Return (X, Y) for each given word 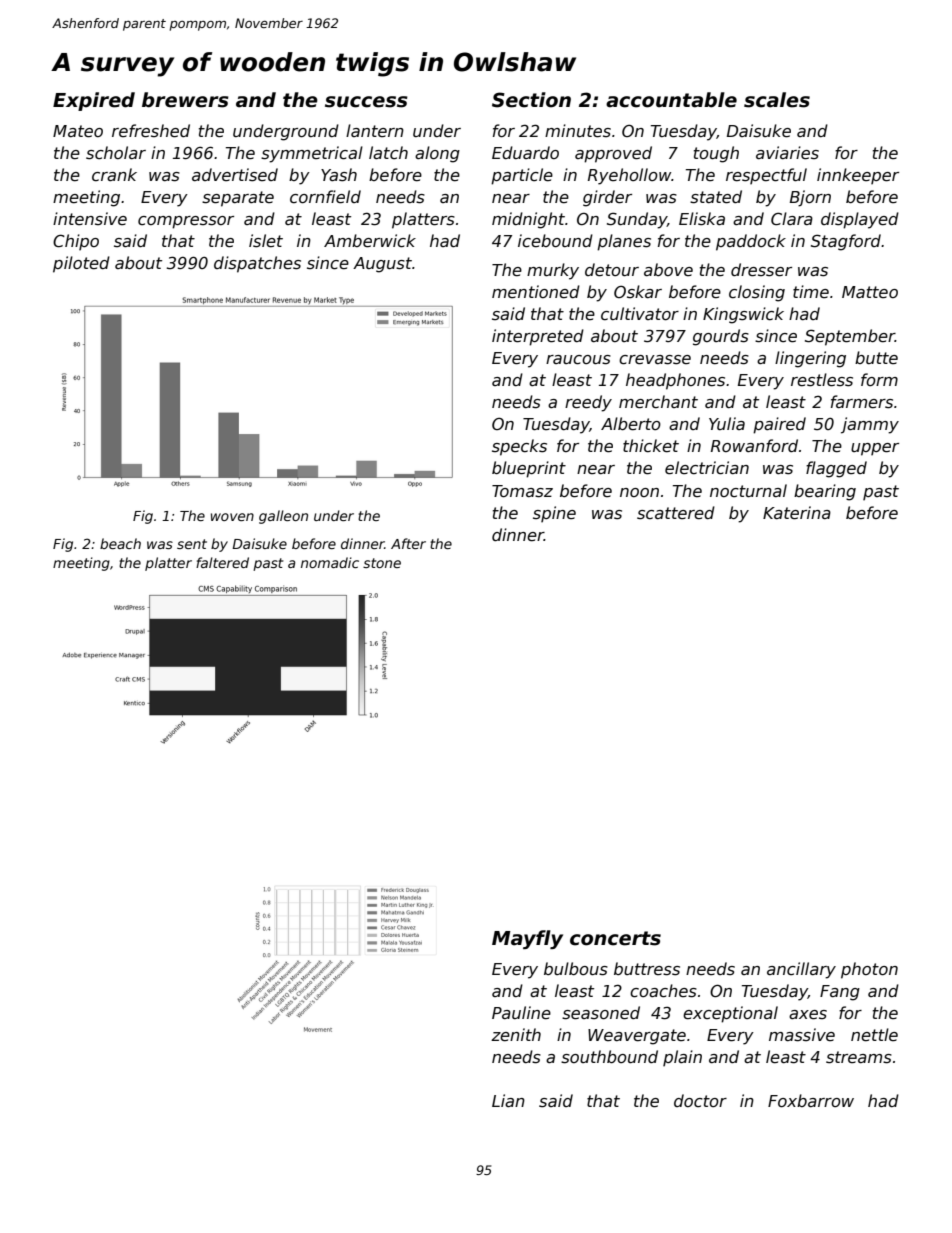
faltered (222, 562)
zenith (516, 1035)
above (668, 269)
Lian (508, 1100)
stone (382, 563)
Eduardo (525, 152)
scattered (676, 513)
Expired (94, 101)
